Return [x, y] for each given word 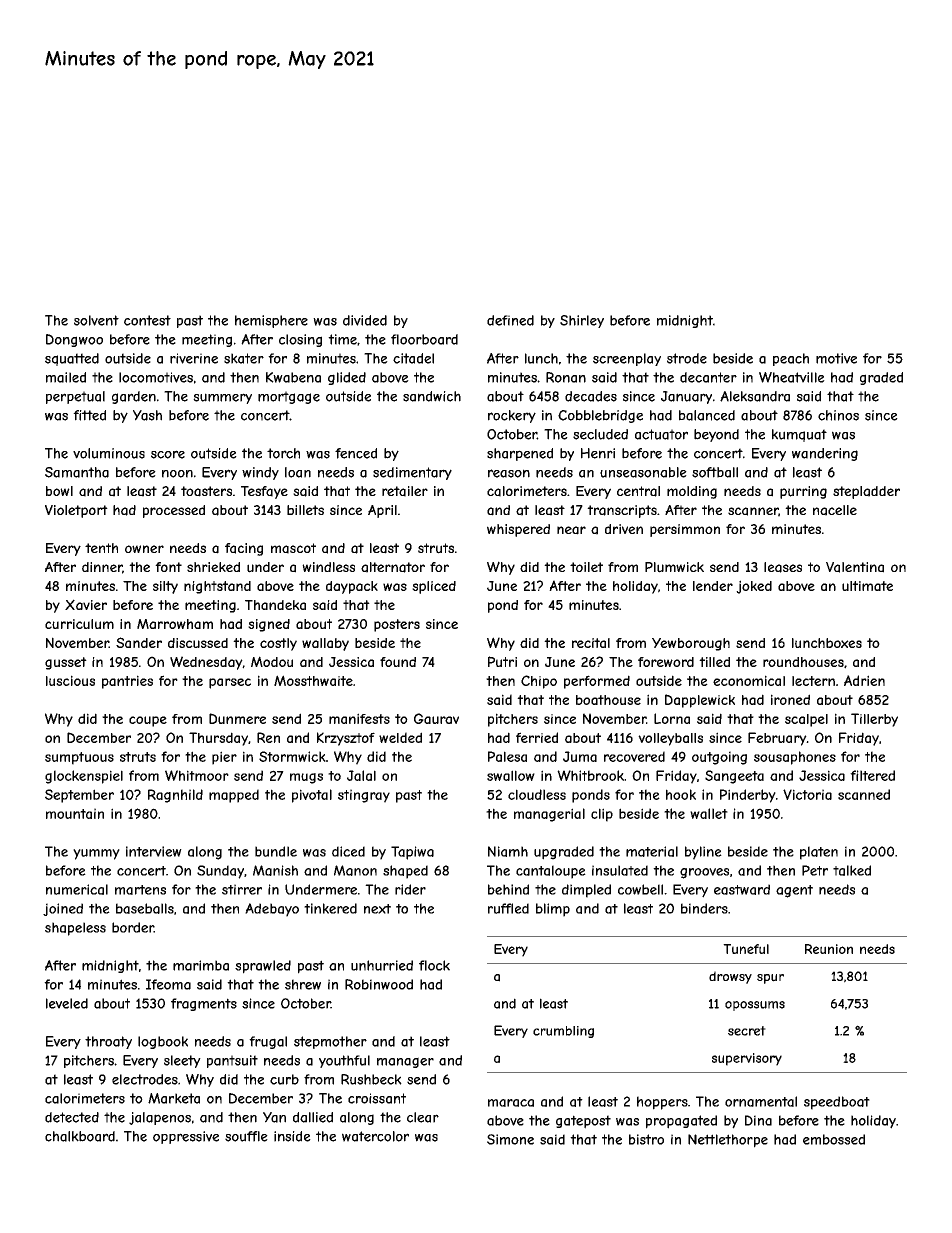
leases [783, 567]
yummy [96, 854]
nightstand [217, 587]
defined [510, 320]
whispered [518, 530]
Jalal [361, 775]
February [777, 739]
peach [791, 359]
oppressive [186, 1137]
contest [147, 320]
